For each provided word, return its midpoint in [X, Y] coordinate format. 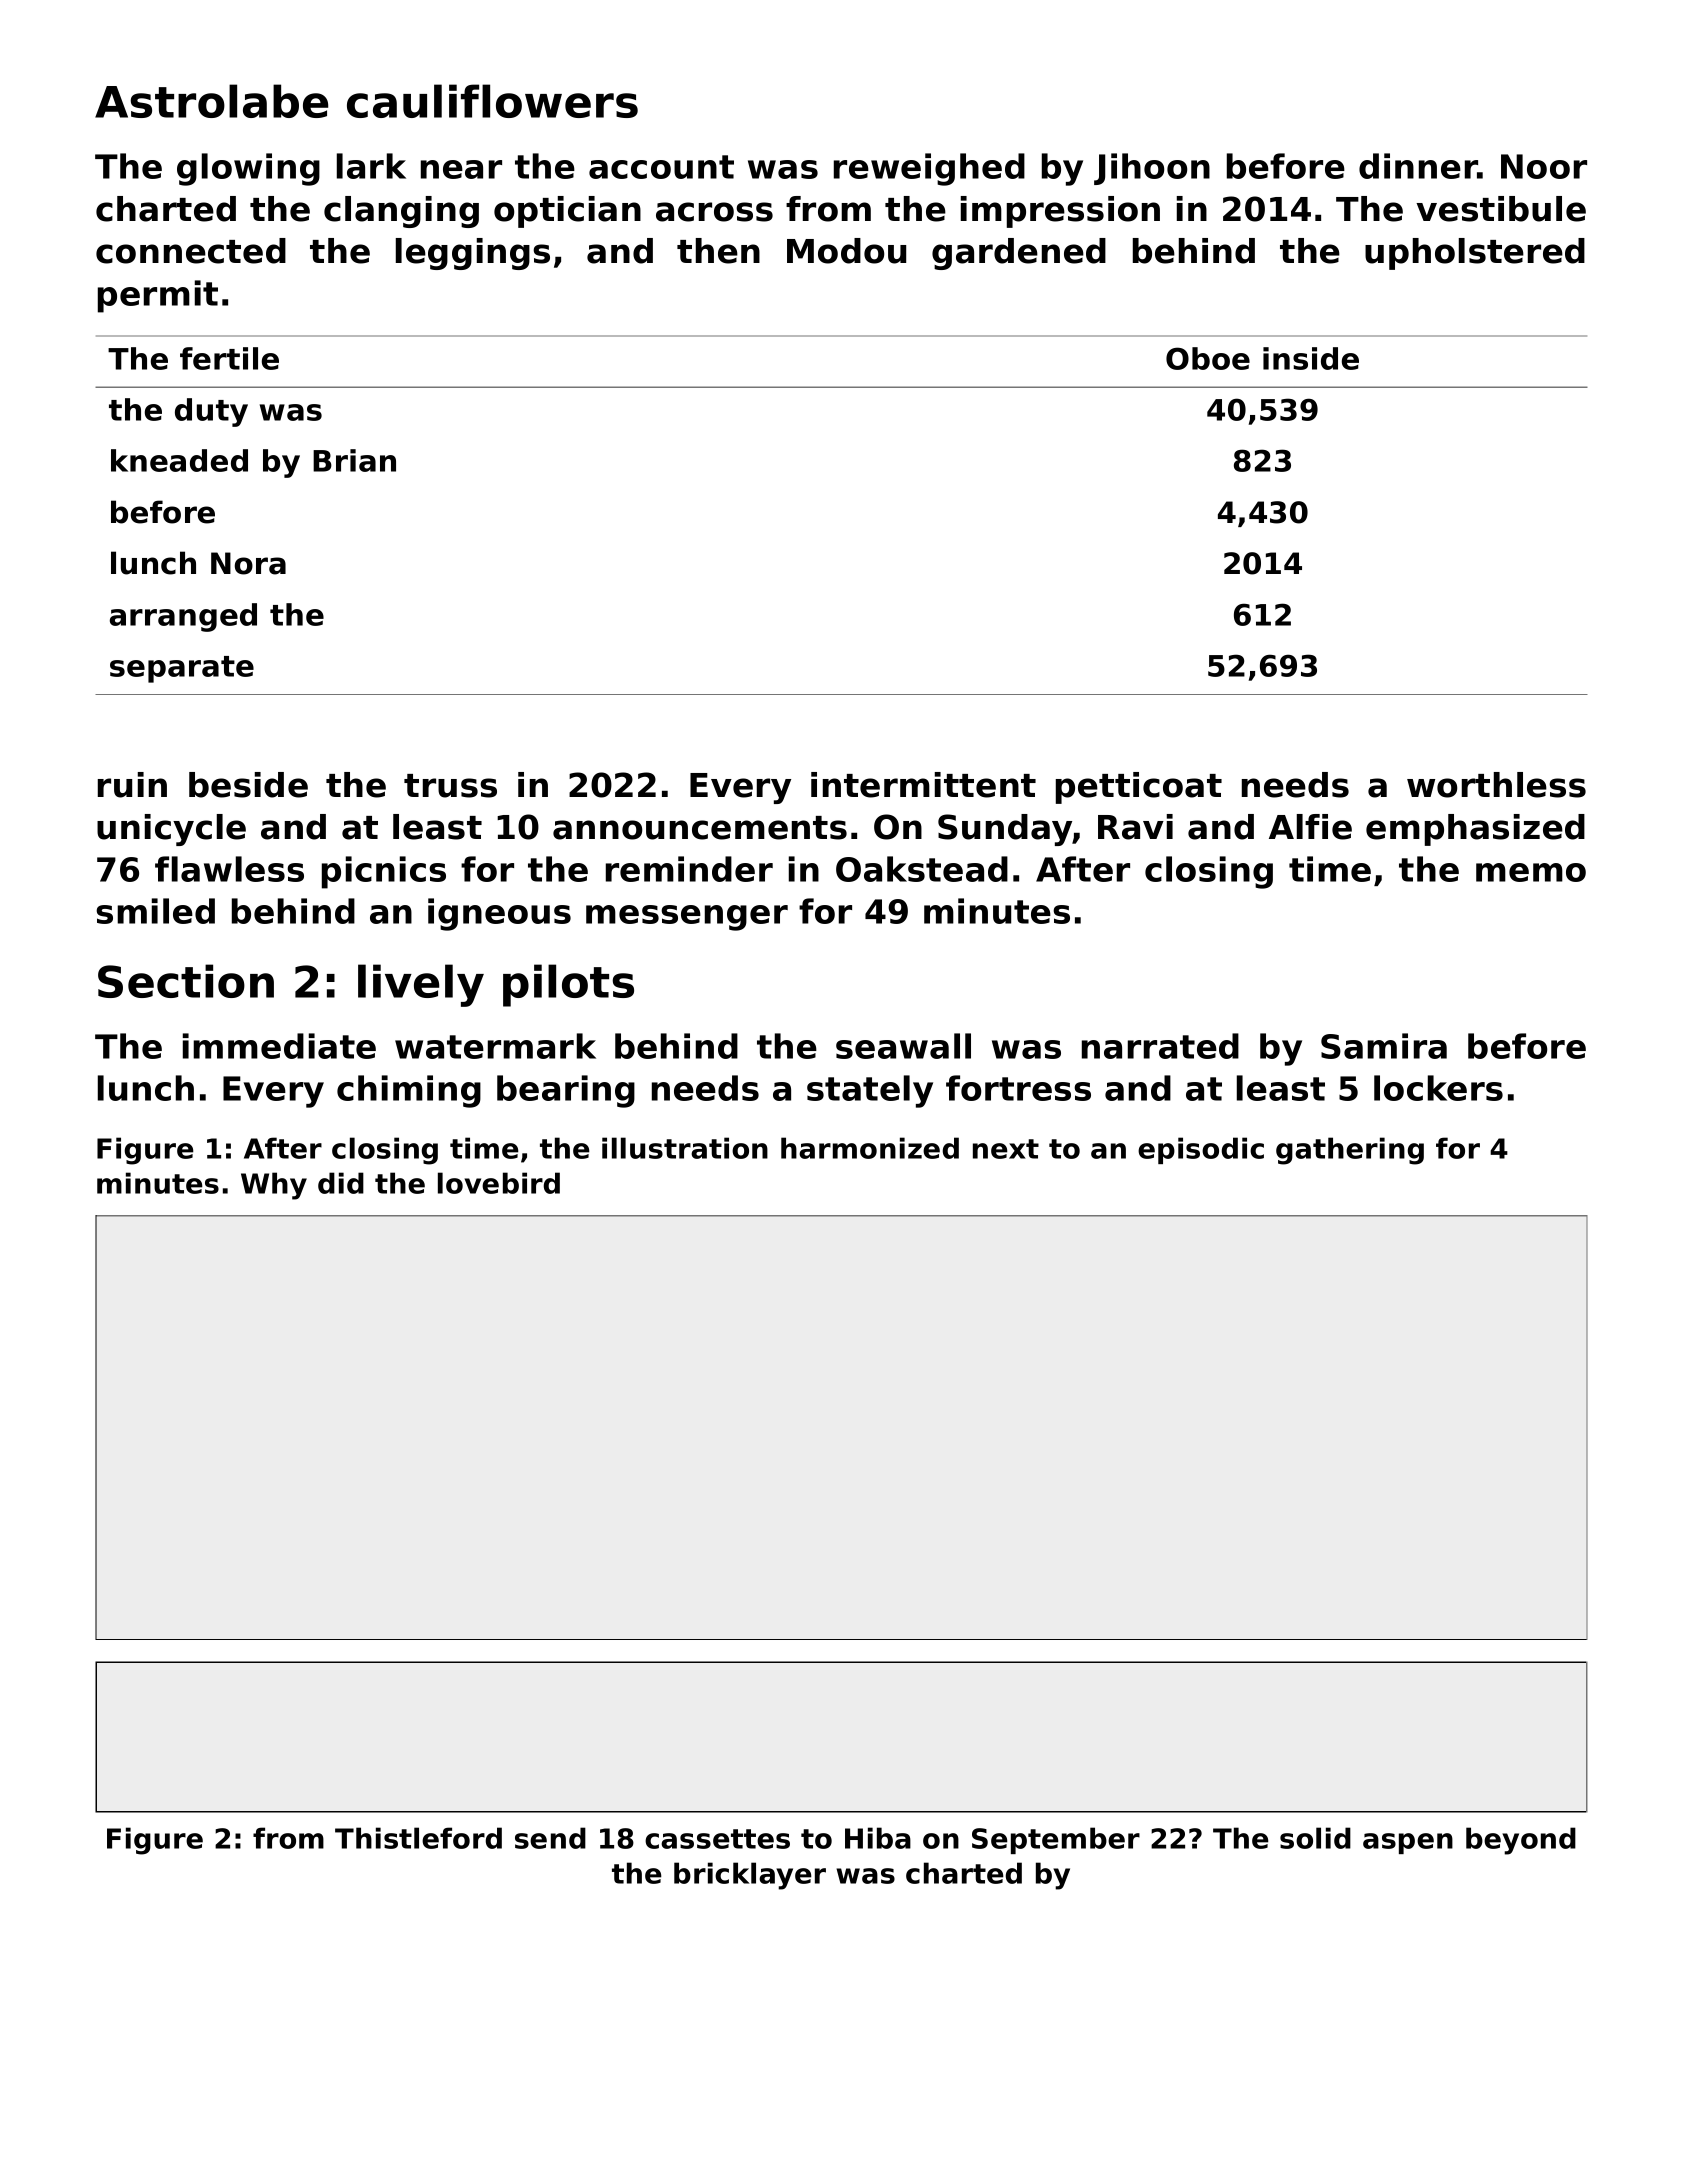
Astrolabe [211, 101]
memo [1531, 872]
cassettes [717, 1839]
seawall [903, 1046]
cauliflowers [492, 101]
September [1056, 1840]
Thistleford [418, 1838]
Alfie [1310, 827]
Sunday [1005, 830]
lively [421, 985]
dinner [1418, 166]
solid [1315, 1838]
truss [450, 786]
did [341, 1183]
